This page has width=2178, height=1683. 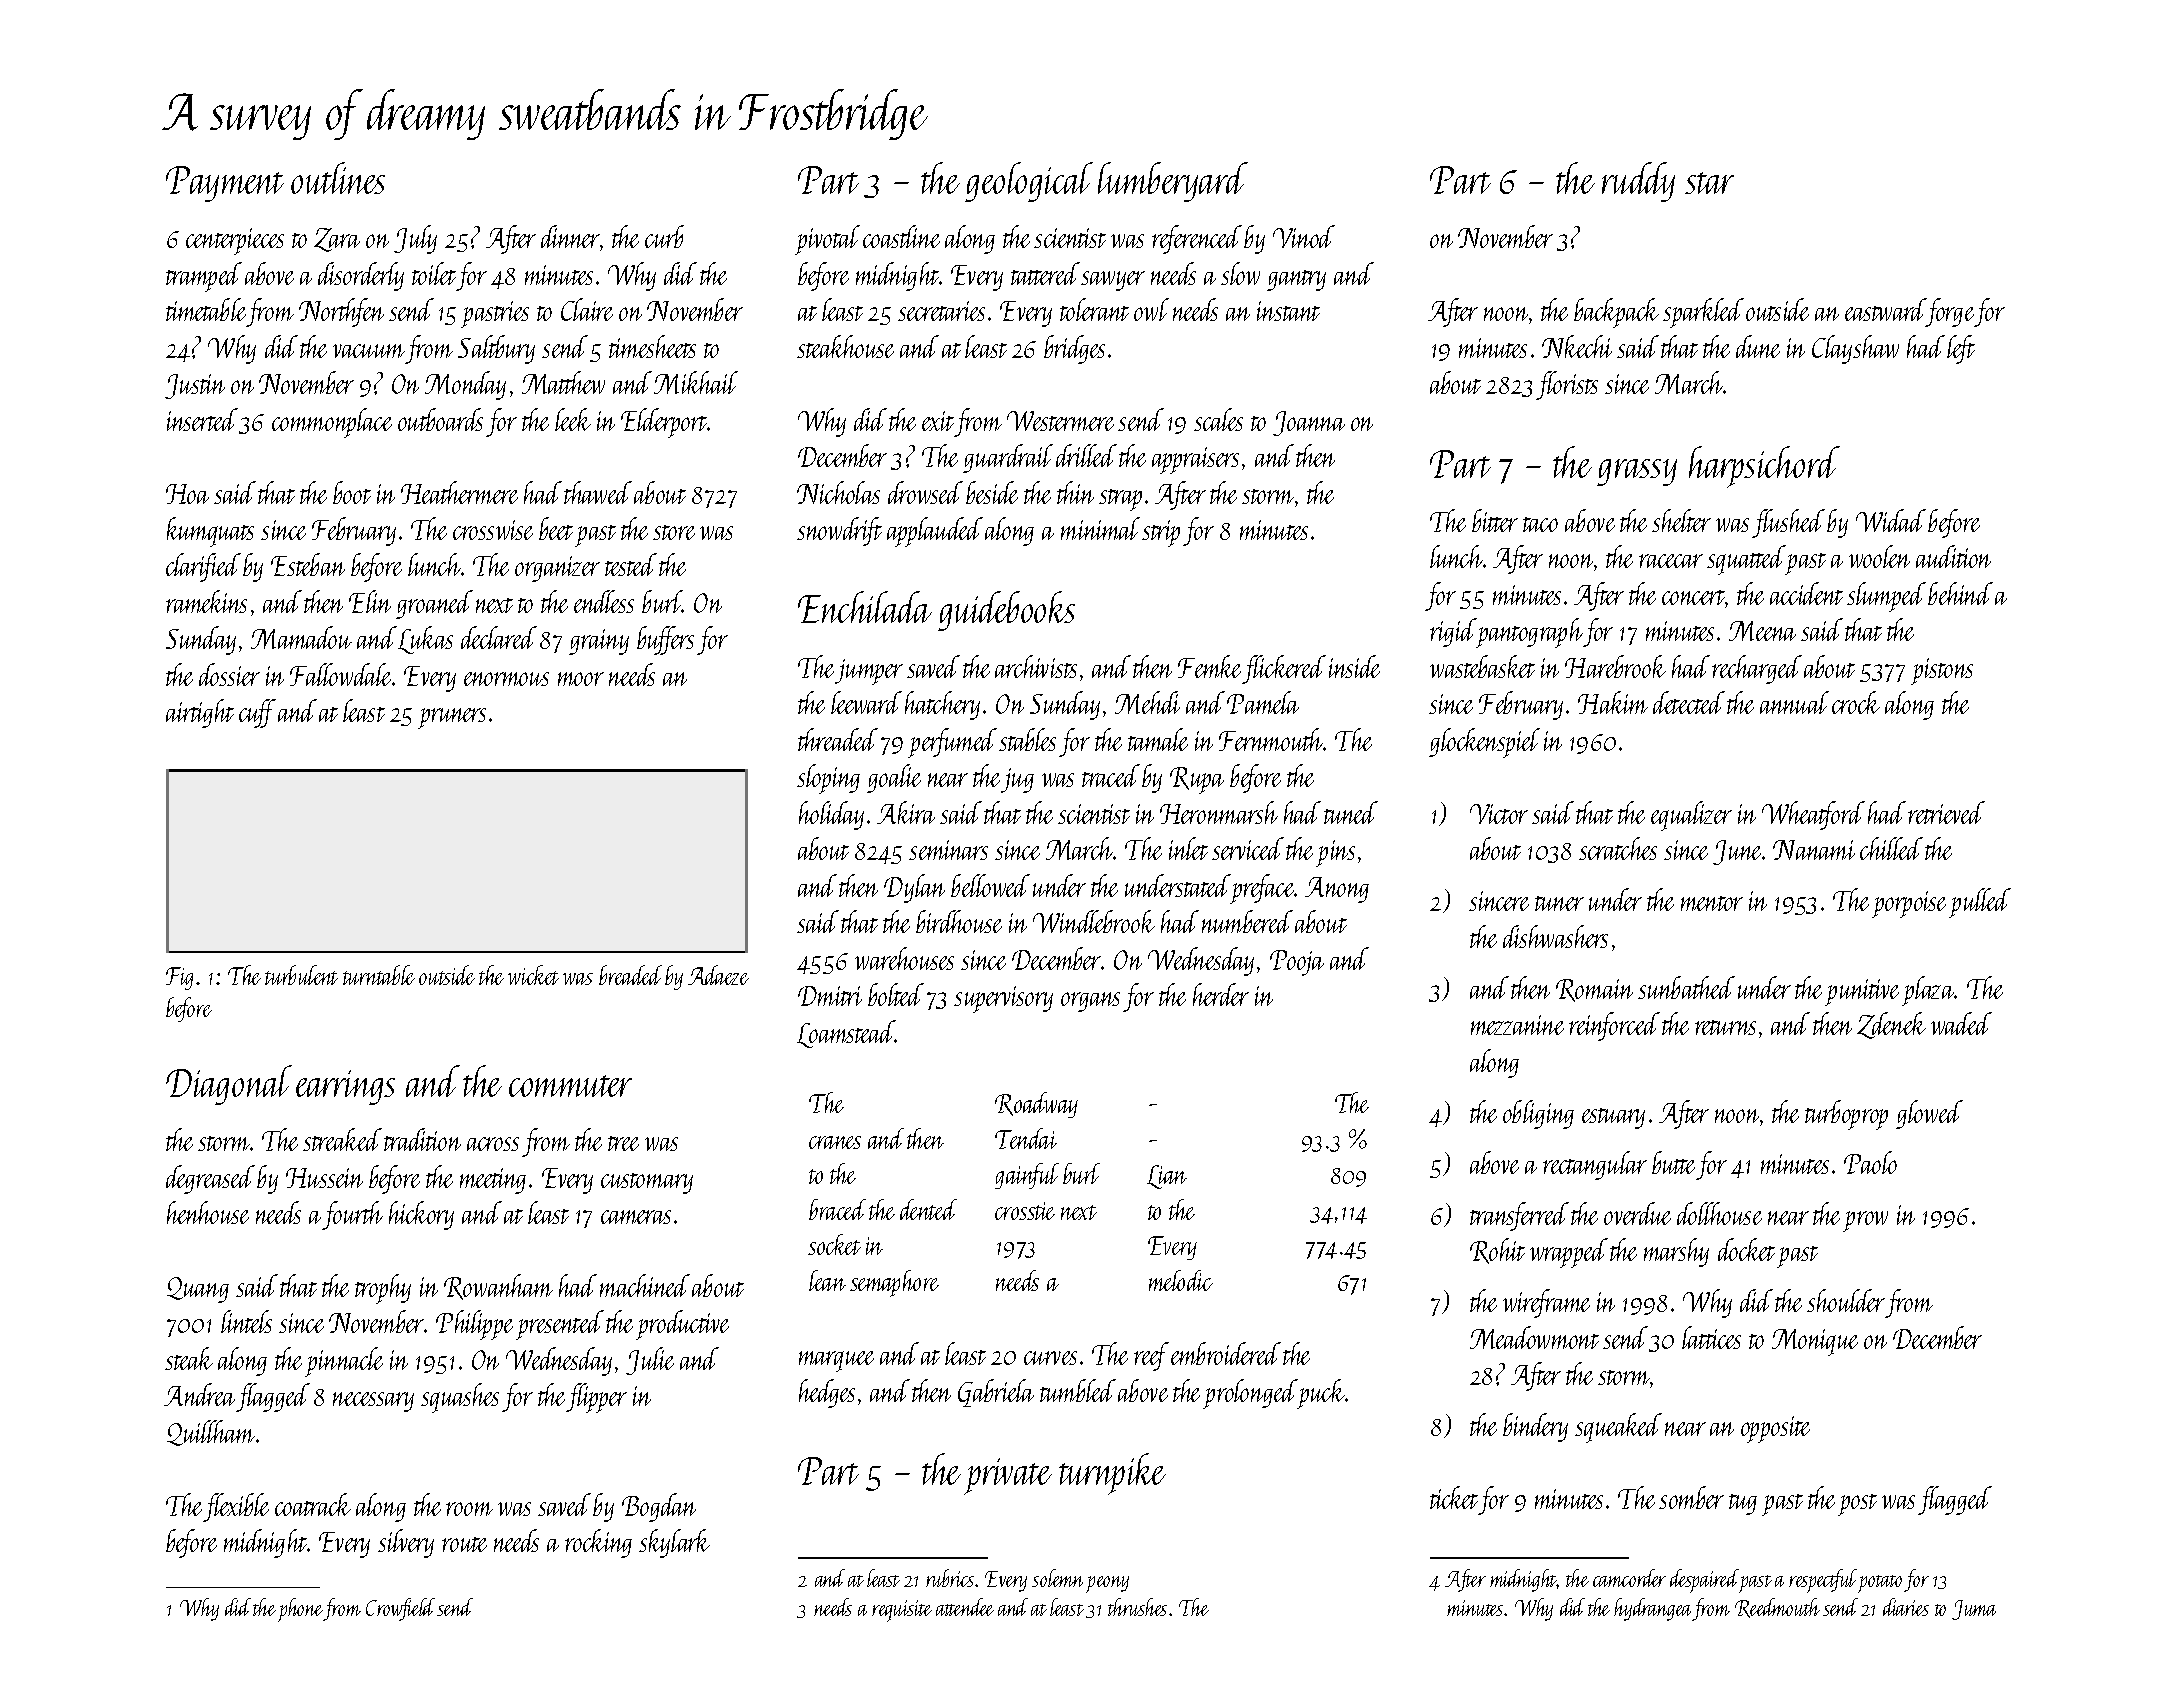 I want to click on ticket, so click(x=1454, y=1497).
